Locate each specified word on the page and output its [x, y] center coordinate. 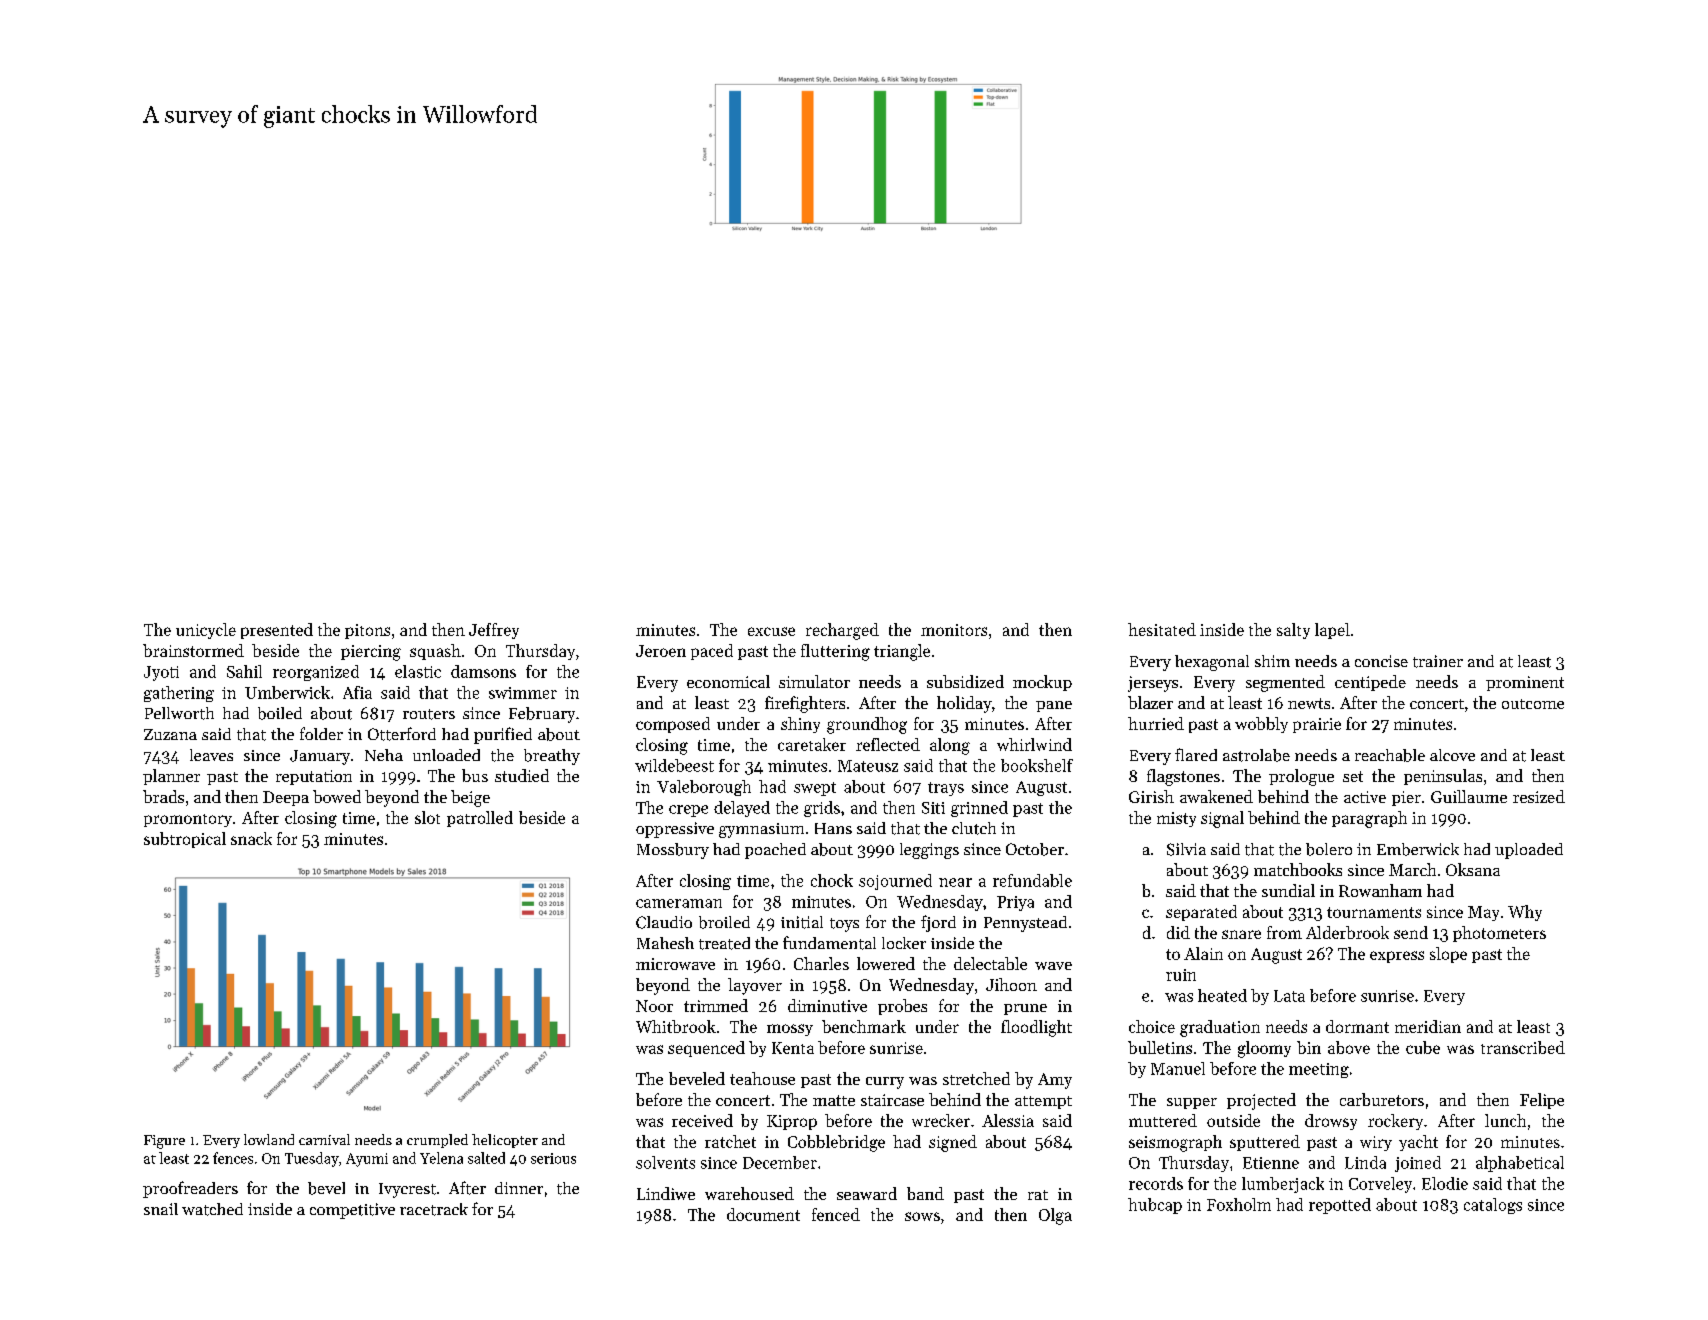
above [1349, 1047]
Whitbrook [676, 1026]
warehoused [749, 1193]
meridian [1428, 1026]
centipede [1370, 683]
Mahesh [665, 943]
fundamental [829, 943]
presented [277, 631]
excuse [771, 631]
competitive [352, 1211]
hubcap [1155, 1206]
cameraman [679, 903]
